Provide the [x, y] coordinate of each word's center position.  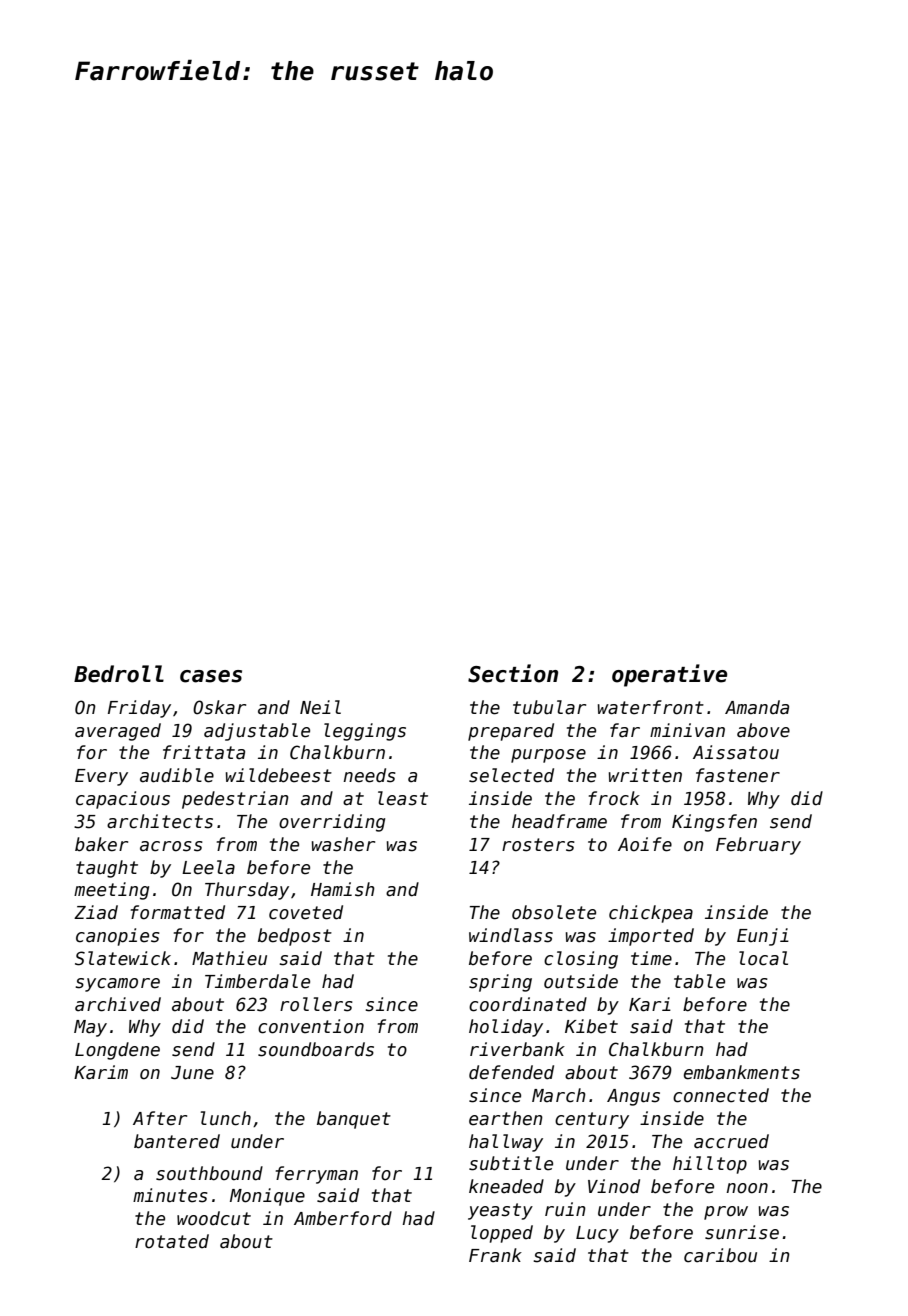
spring [500, 983]
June [192, 1073]
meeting [111, 891]
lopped [502, 1234]
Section [513, 673]
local [763, 958]
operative [669, 675]
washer [343, 844]
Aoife [645, 844]
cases [211, 676]
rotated [172, 1241]
